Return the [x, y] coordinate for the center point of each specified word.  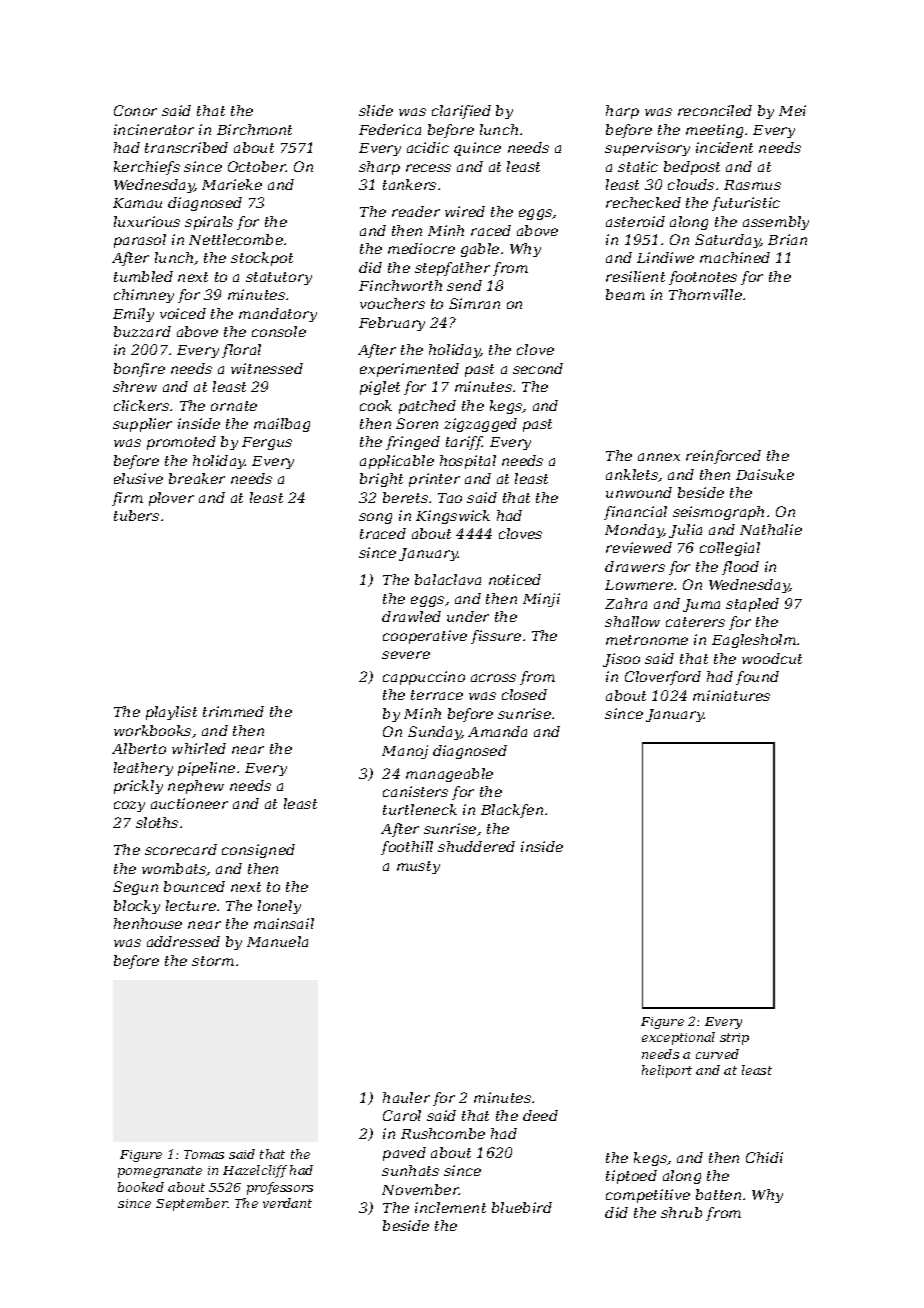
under [468, 616]
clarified [461, 112]
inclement [450, 1207]
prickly [138, 787]
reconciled [715, 110]
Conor [135, 110]
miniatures [731, 695]
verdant [287, 1203]
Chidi [764, 1157]
